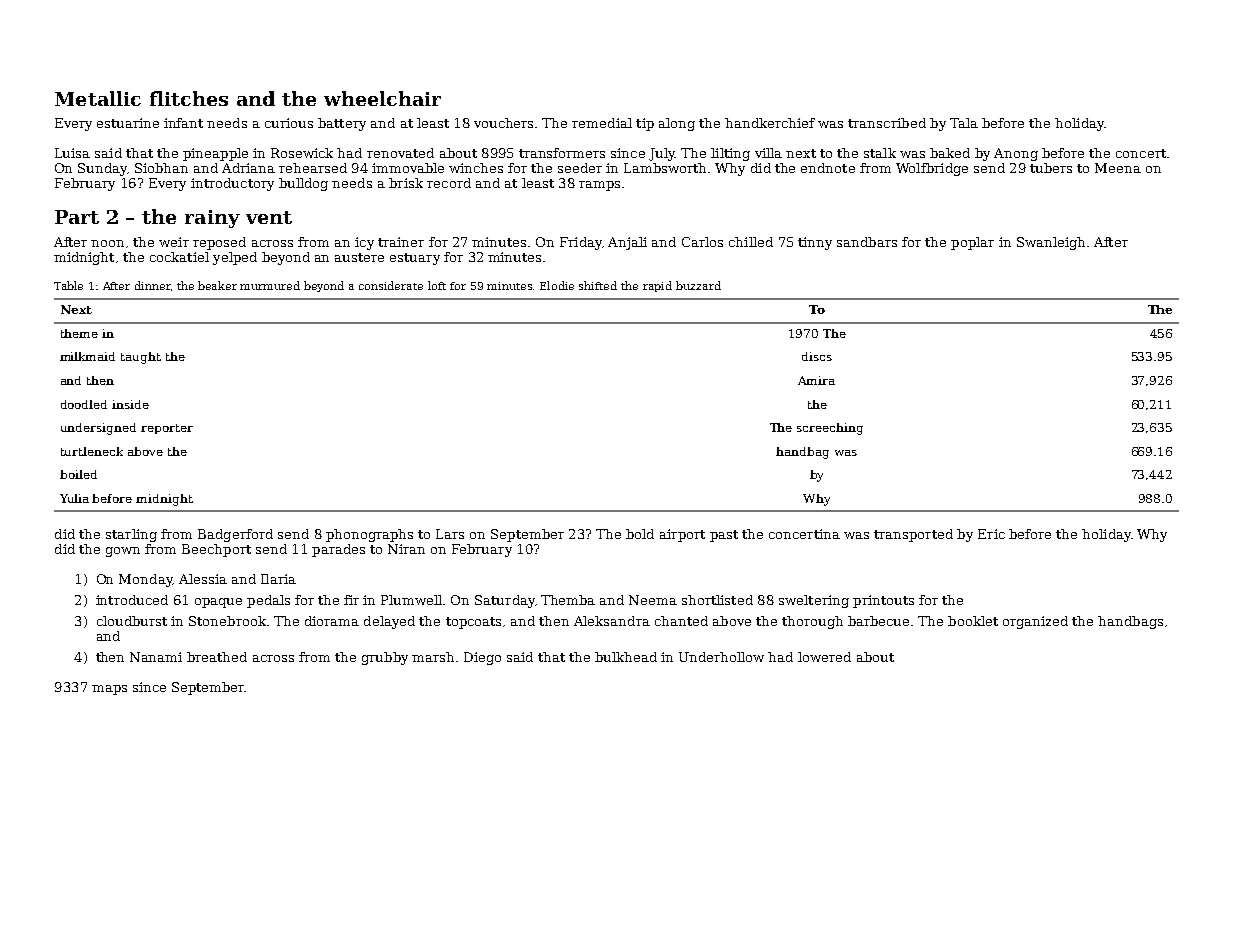  Describe the element at coordinates (724, 536) in the screenshot. I see `past` at that location.
